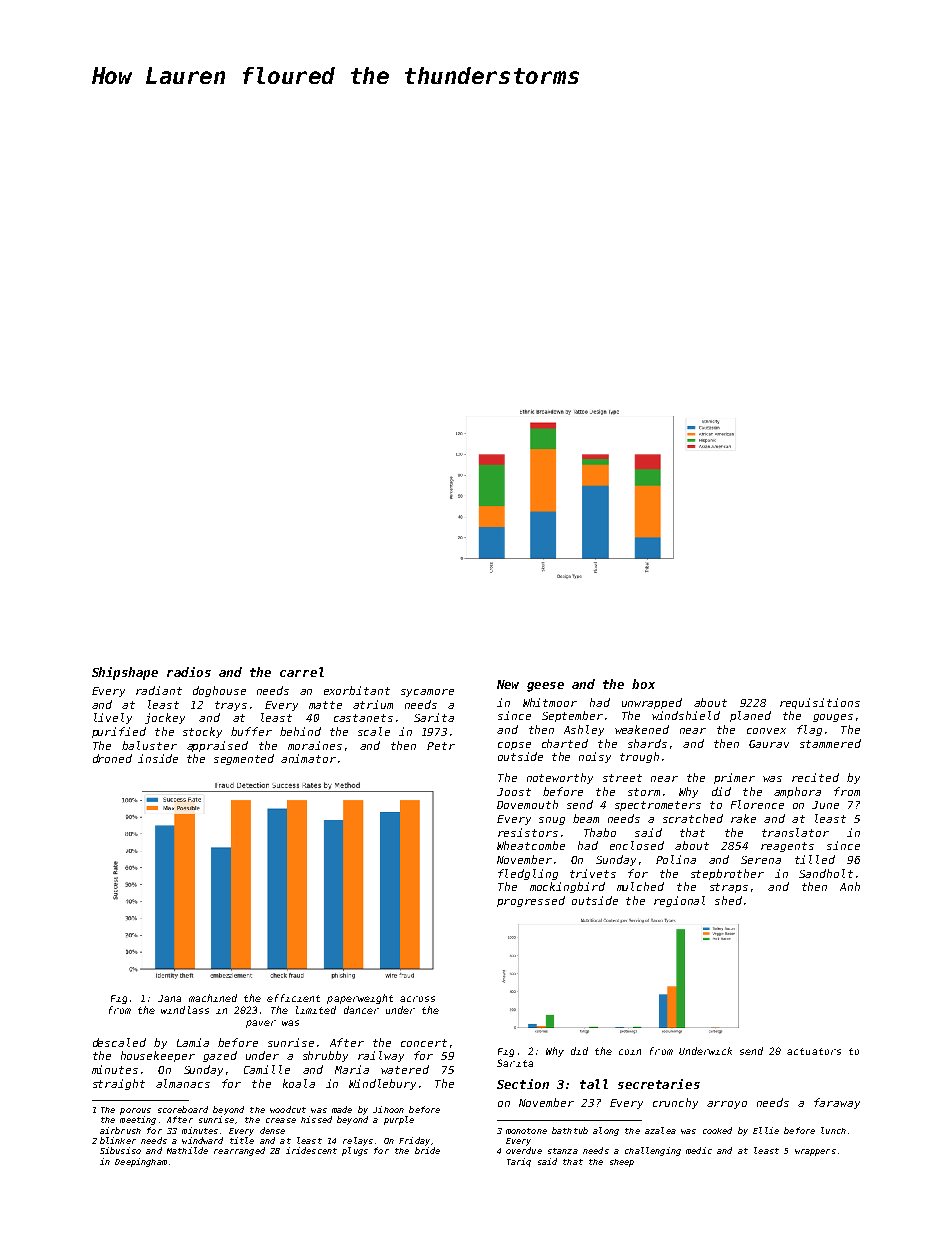 Image resolution: width=952 pixels, height=1233 pixels. Describe the element at coordinates (360, 999) in the page. I see `paperweight` at that location.
